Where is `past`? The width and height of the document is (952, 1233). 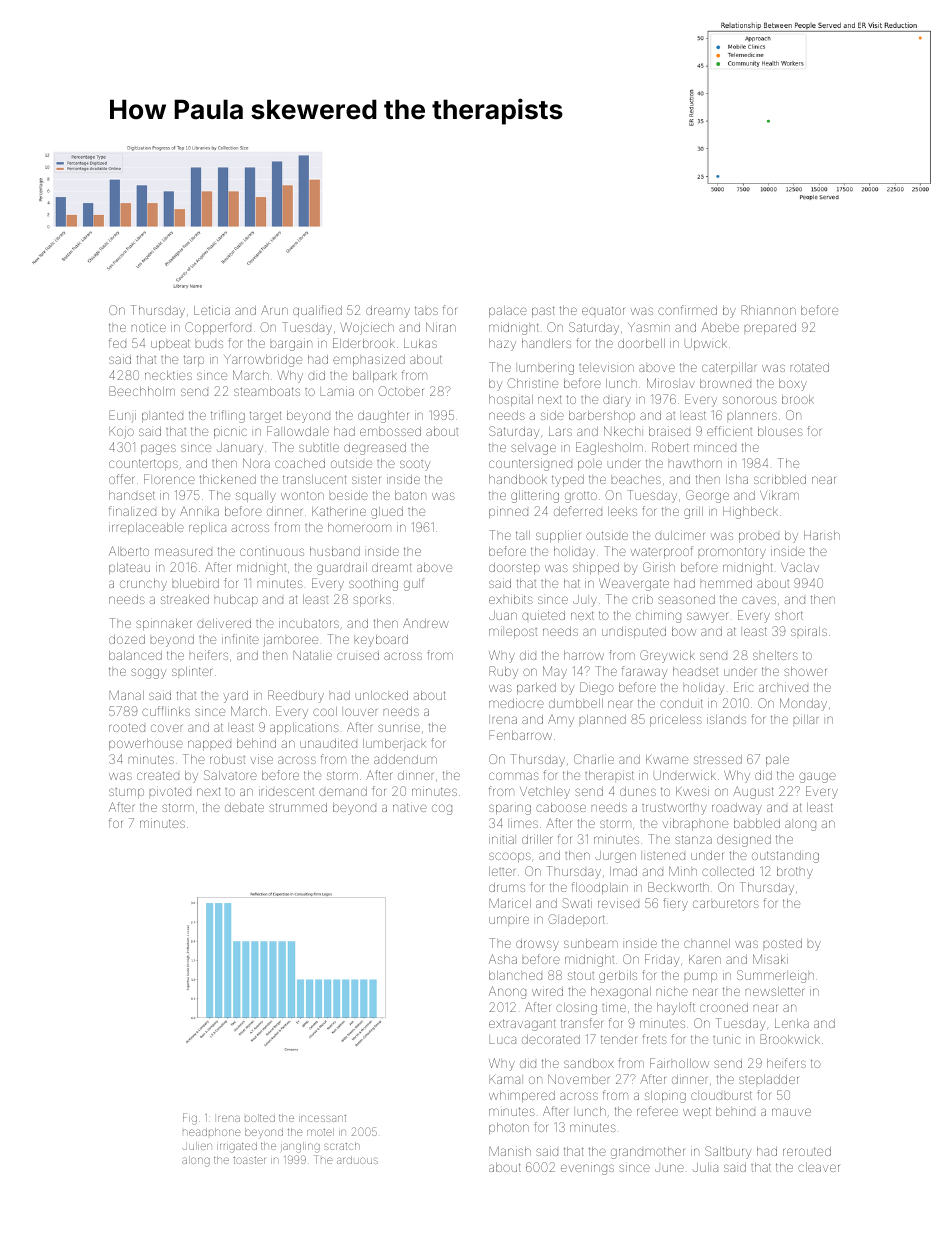
past is located at coordinates (543, 311).
